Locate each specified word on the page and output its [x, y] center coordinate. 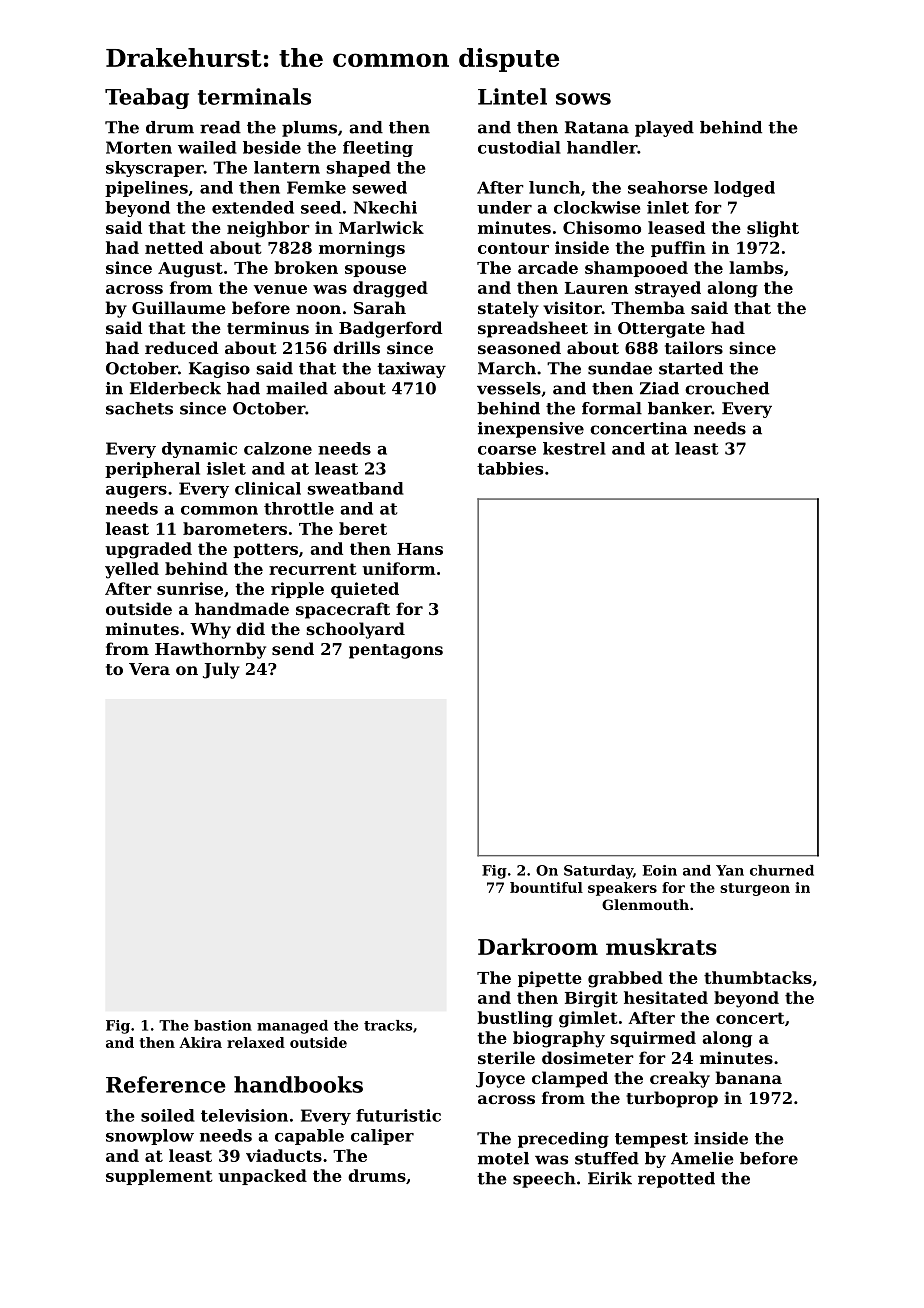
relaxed [256, 1042]
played [664, 129]
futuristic [398, 1115]
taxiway [411, 370]
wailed [207, 147]
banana [748, 1077]
